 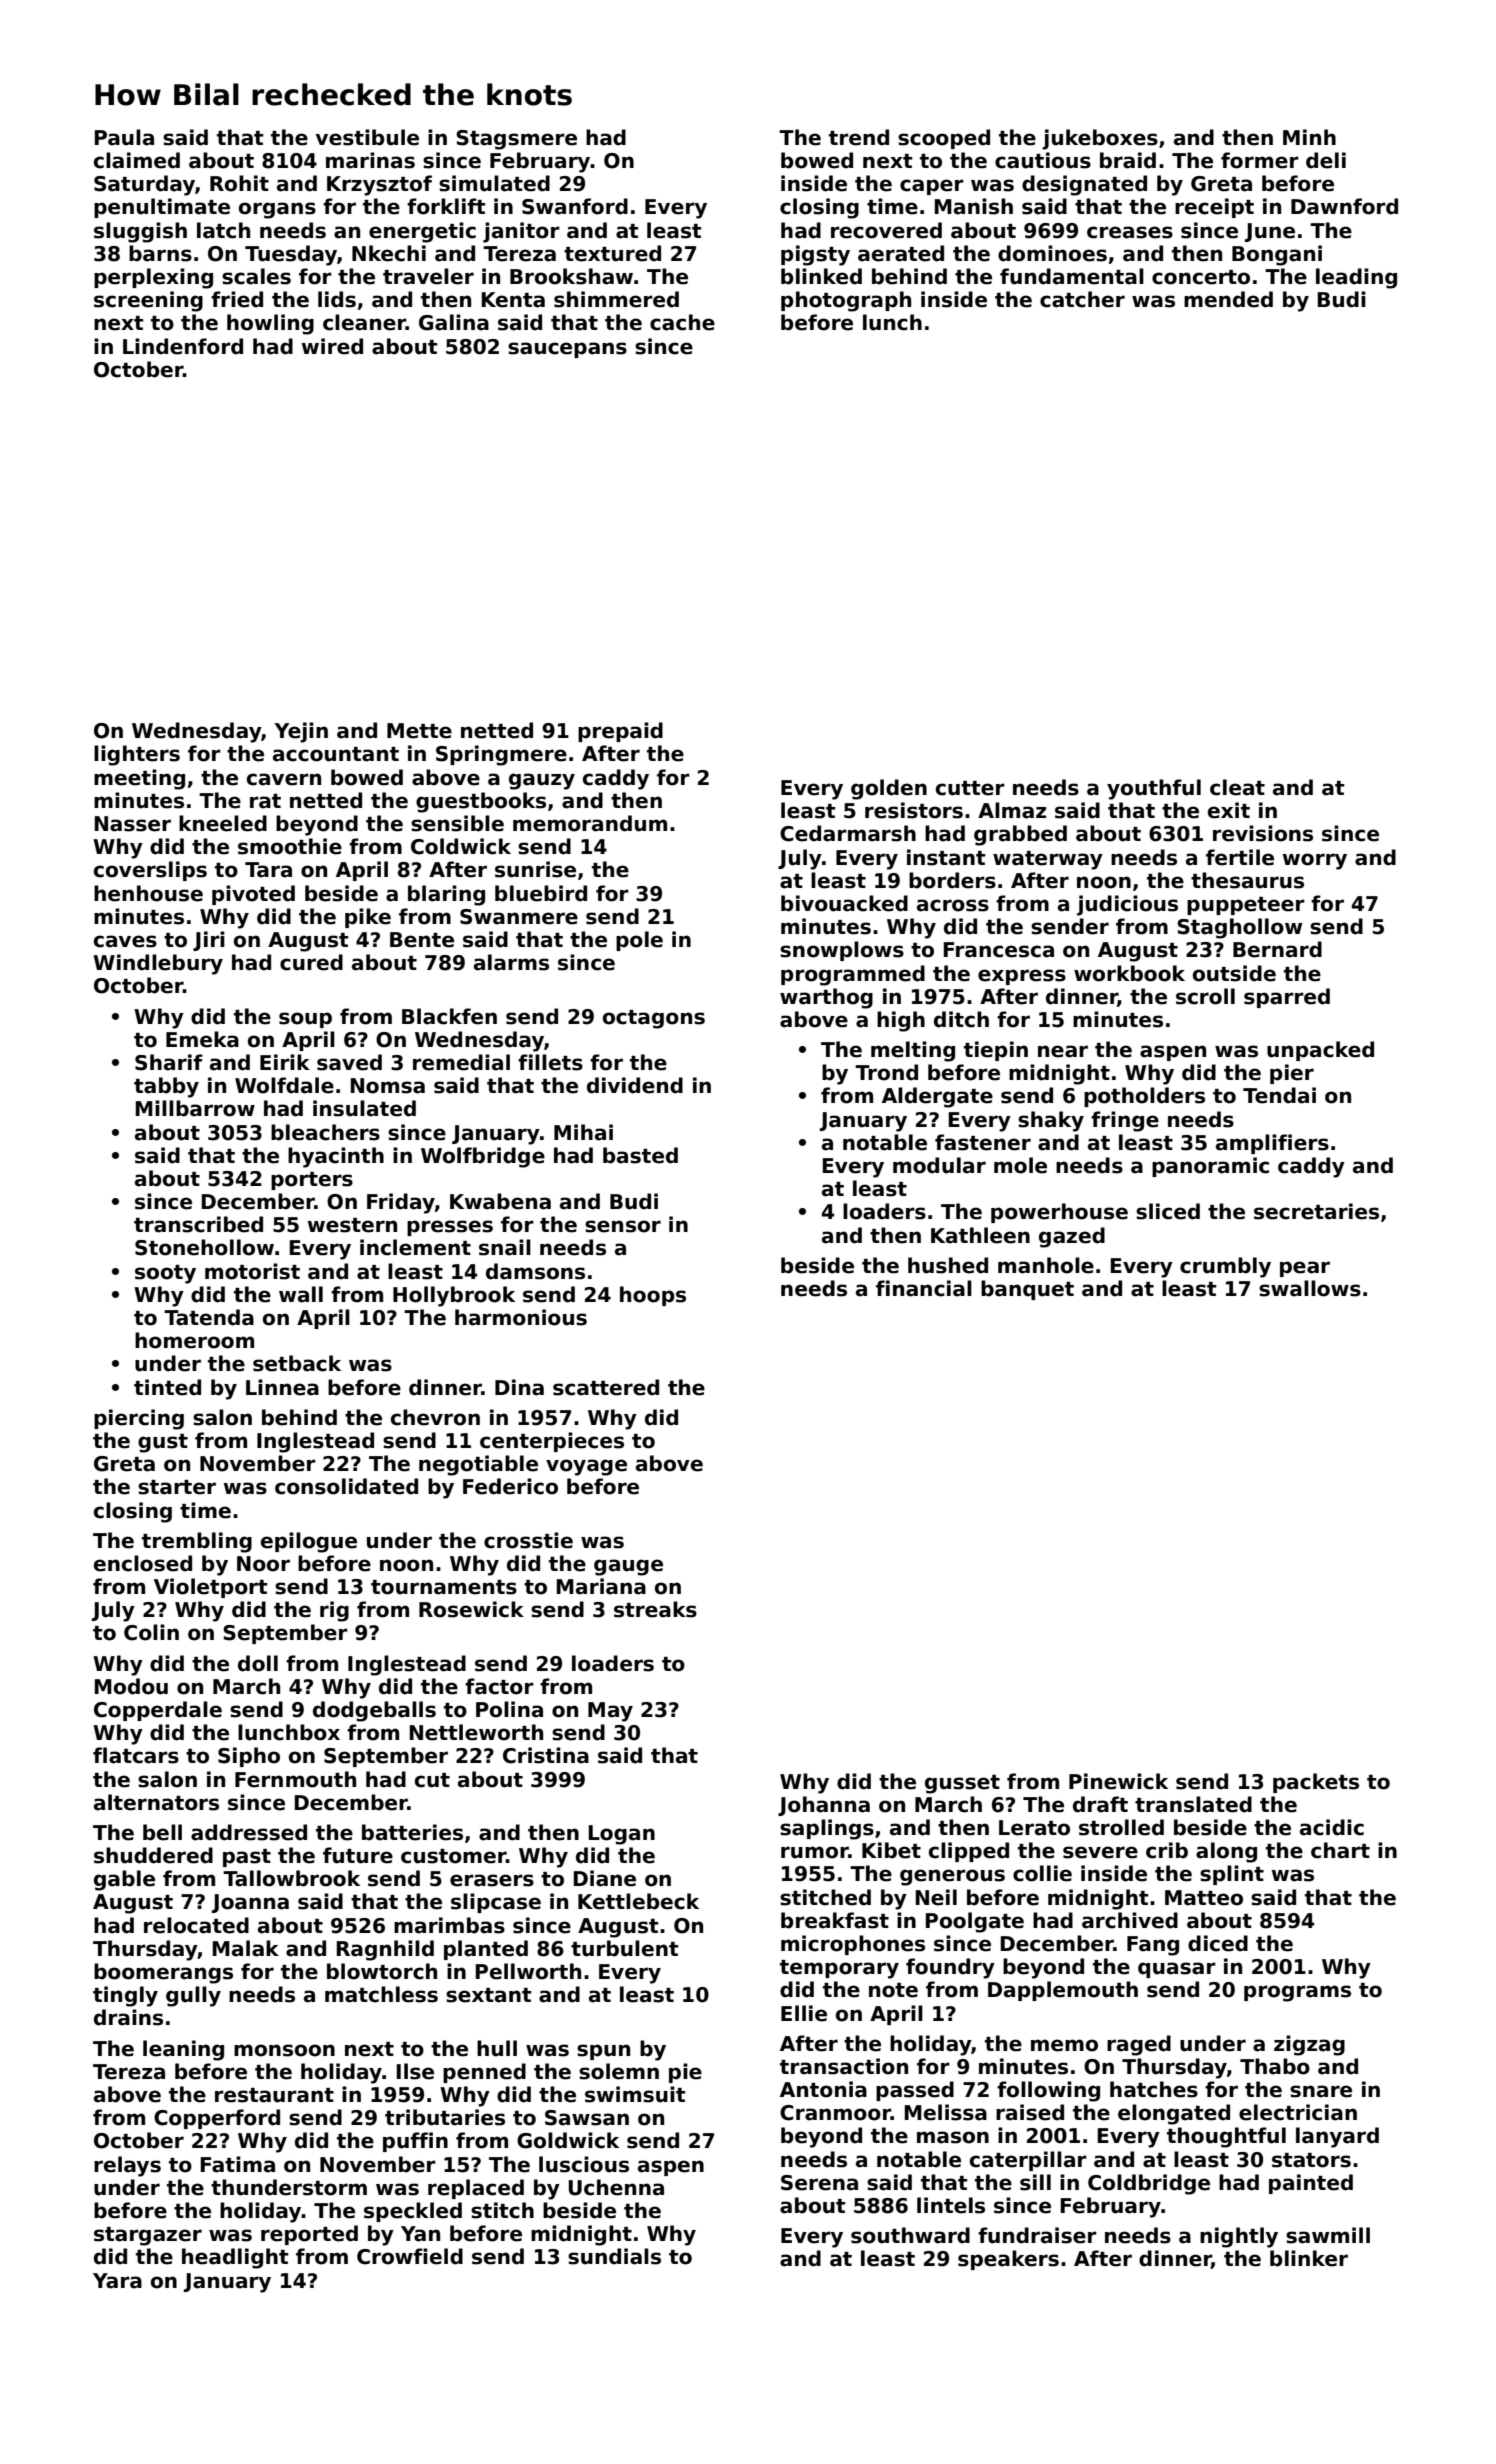 I want to click on Lindenford, so click(x=183, y=346).
